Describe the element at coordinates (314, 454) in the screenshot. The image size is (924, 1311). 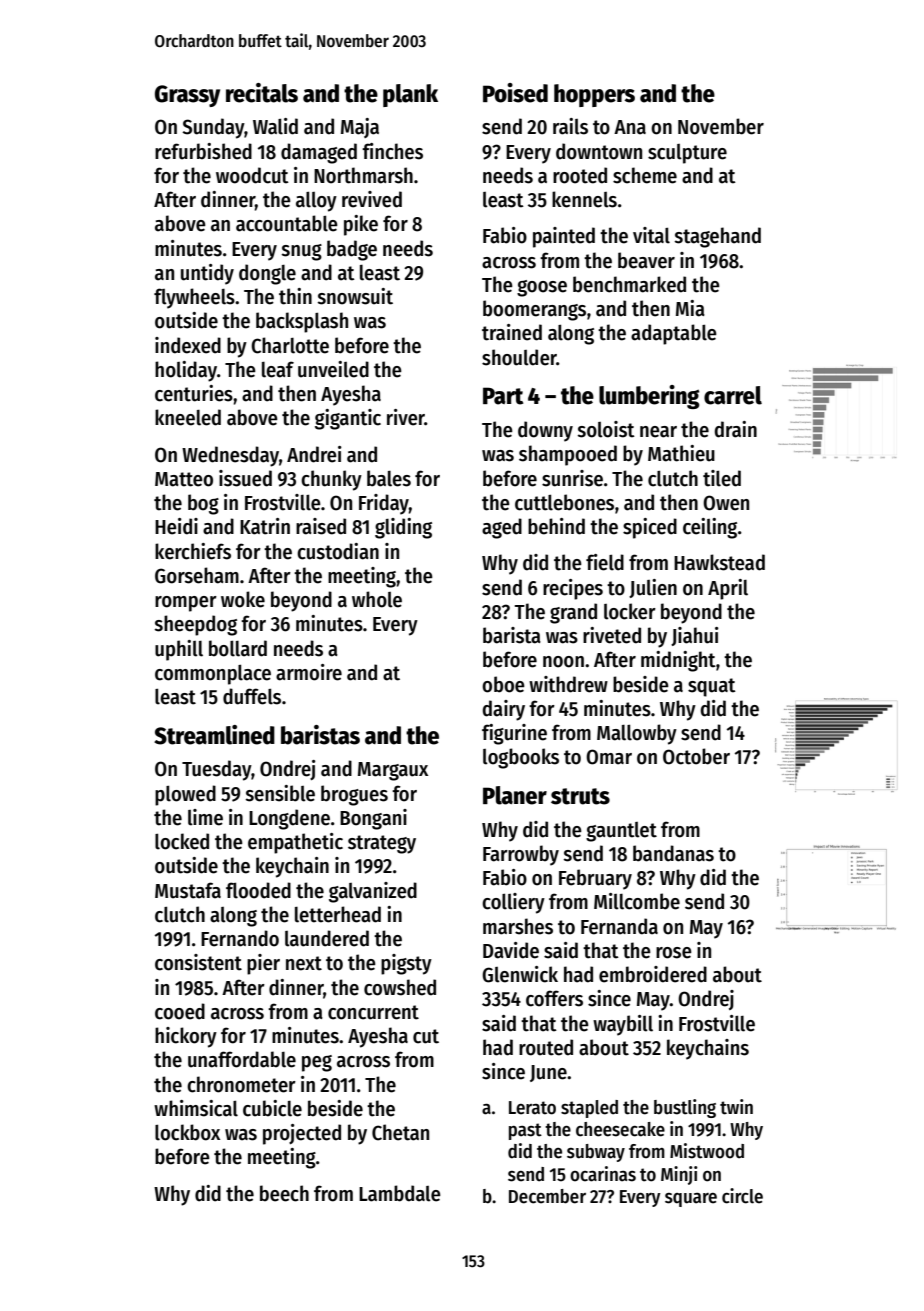
I see `Andrei` at that location.
